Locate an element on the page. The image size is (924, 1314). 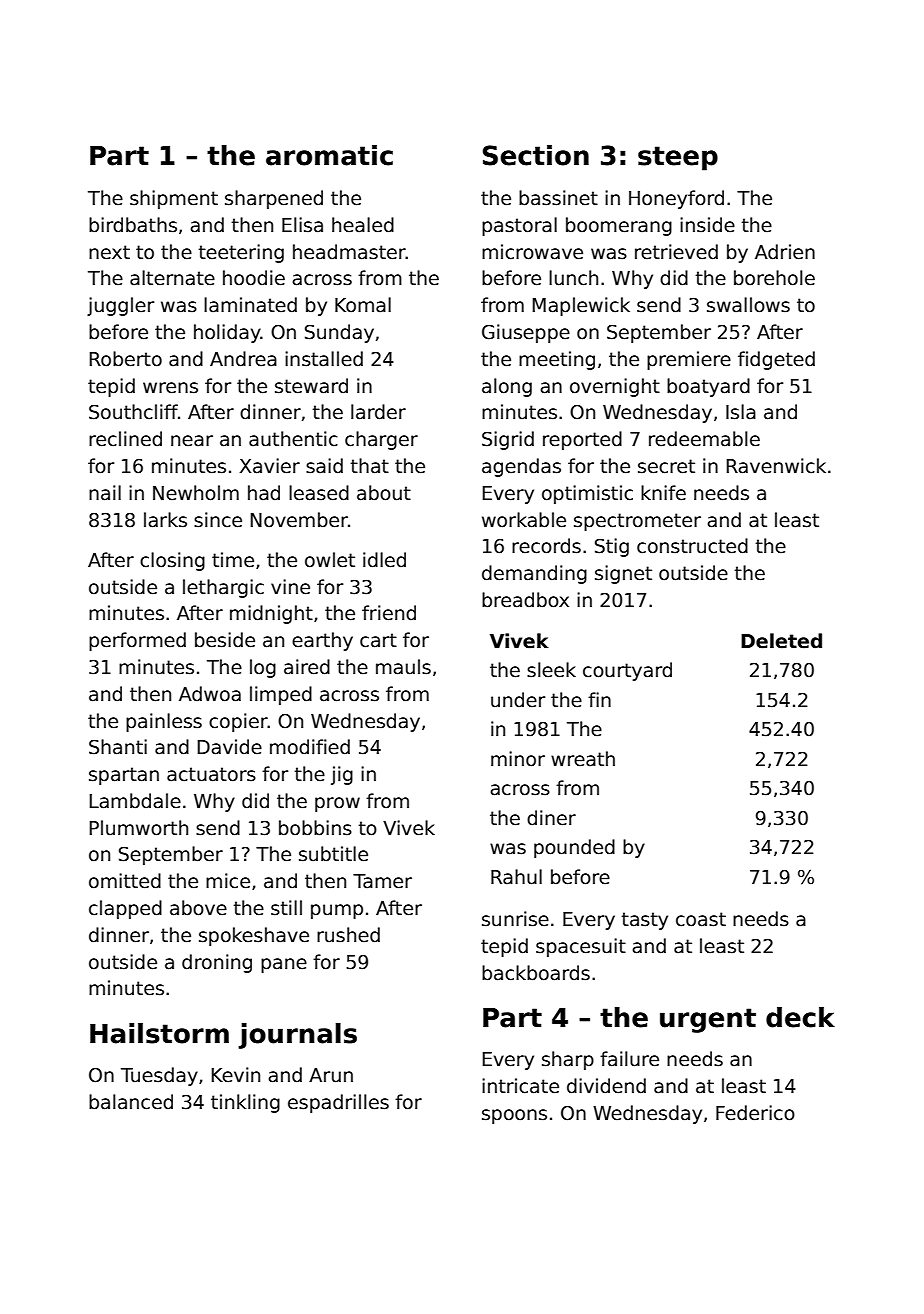
balanced is located at coordinates (131, 1102).
